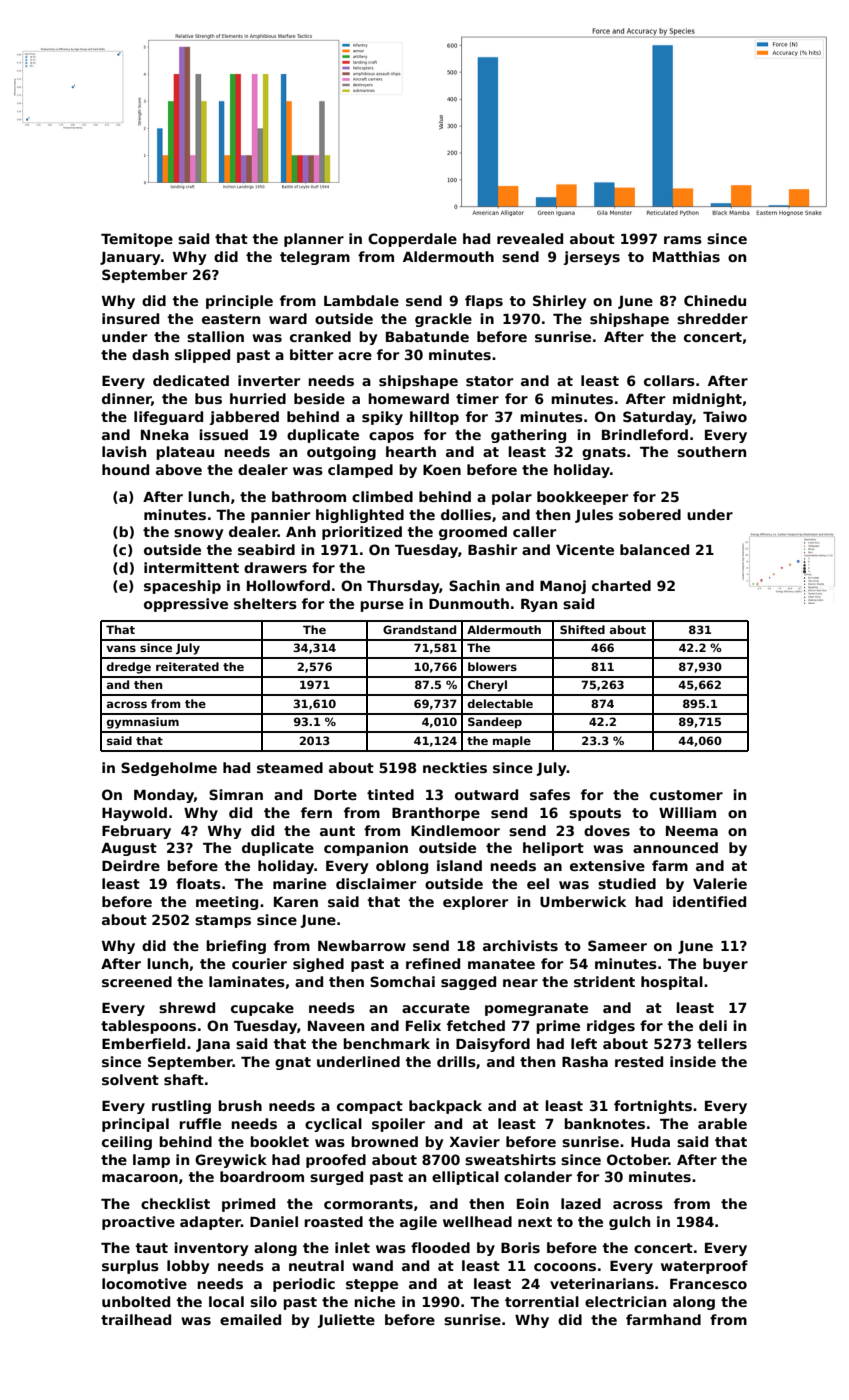 This screenshot has width=849, height=1400. What do you see at coordinates (530, 238) in the screenshot?
I see `revealed` at bounding box center [530, 238].
